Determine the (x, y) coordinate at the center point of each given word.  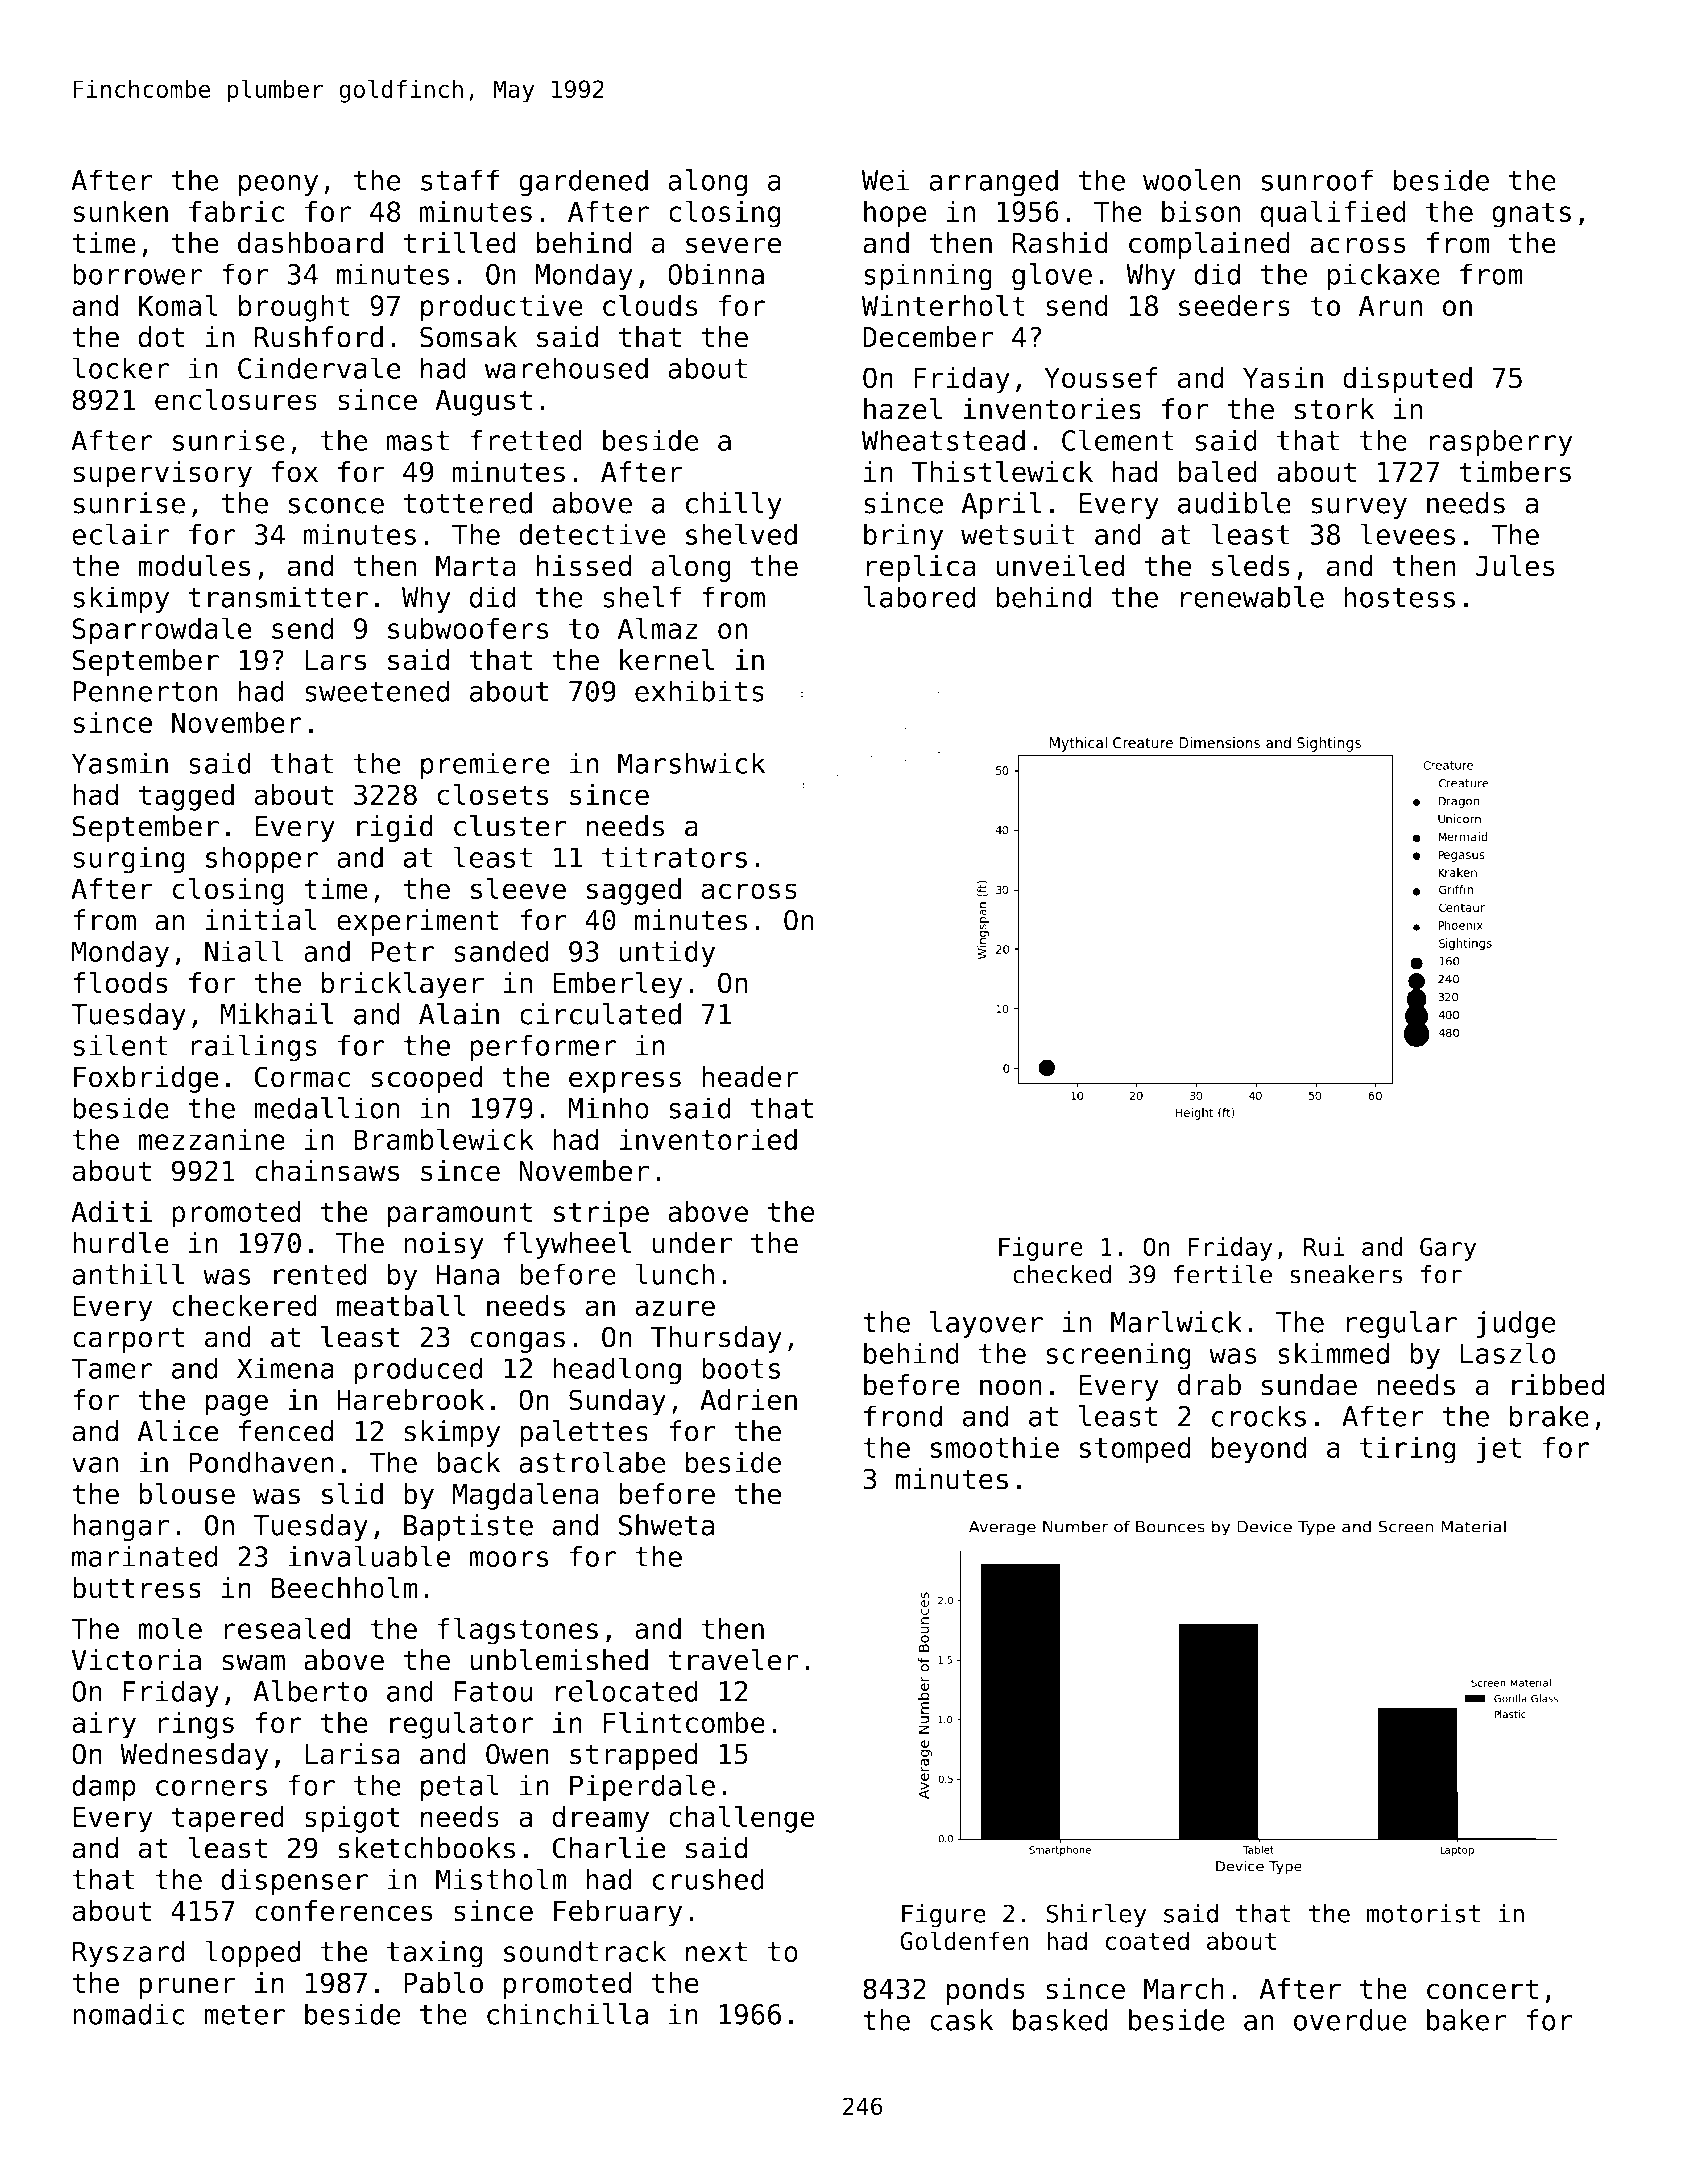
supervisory (162, 474)
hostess (1399, 597)
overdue (1350, 2020)
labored (919, 597)
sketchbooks (426, 1848)
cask (961, 2020)
